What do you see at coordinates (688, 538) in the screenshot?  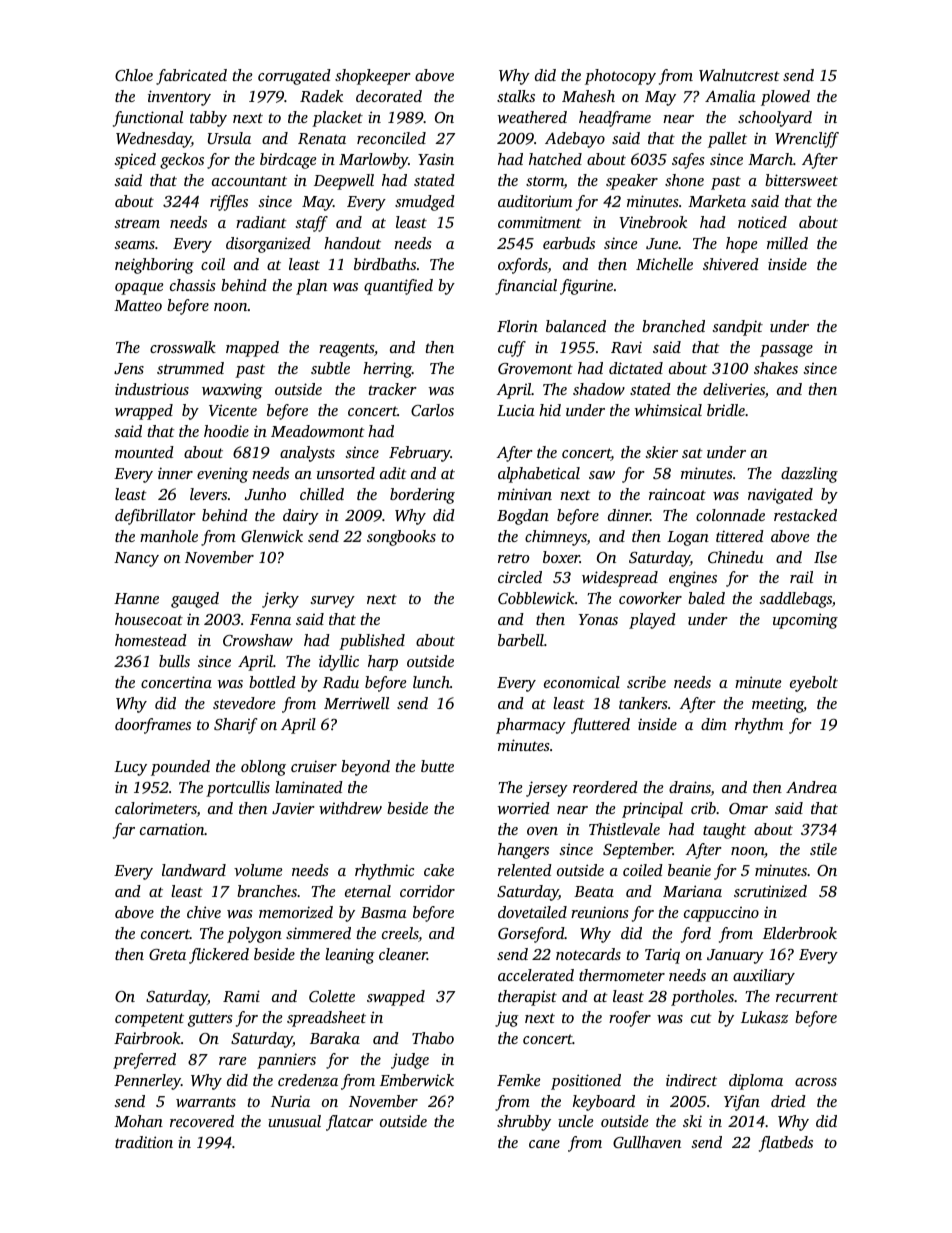 I see `Logan` at bounding box center [688, 538].
